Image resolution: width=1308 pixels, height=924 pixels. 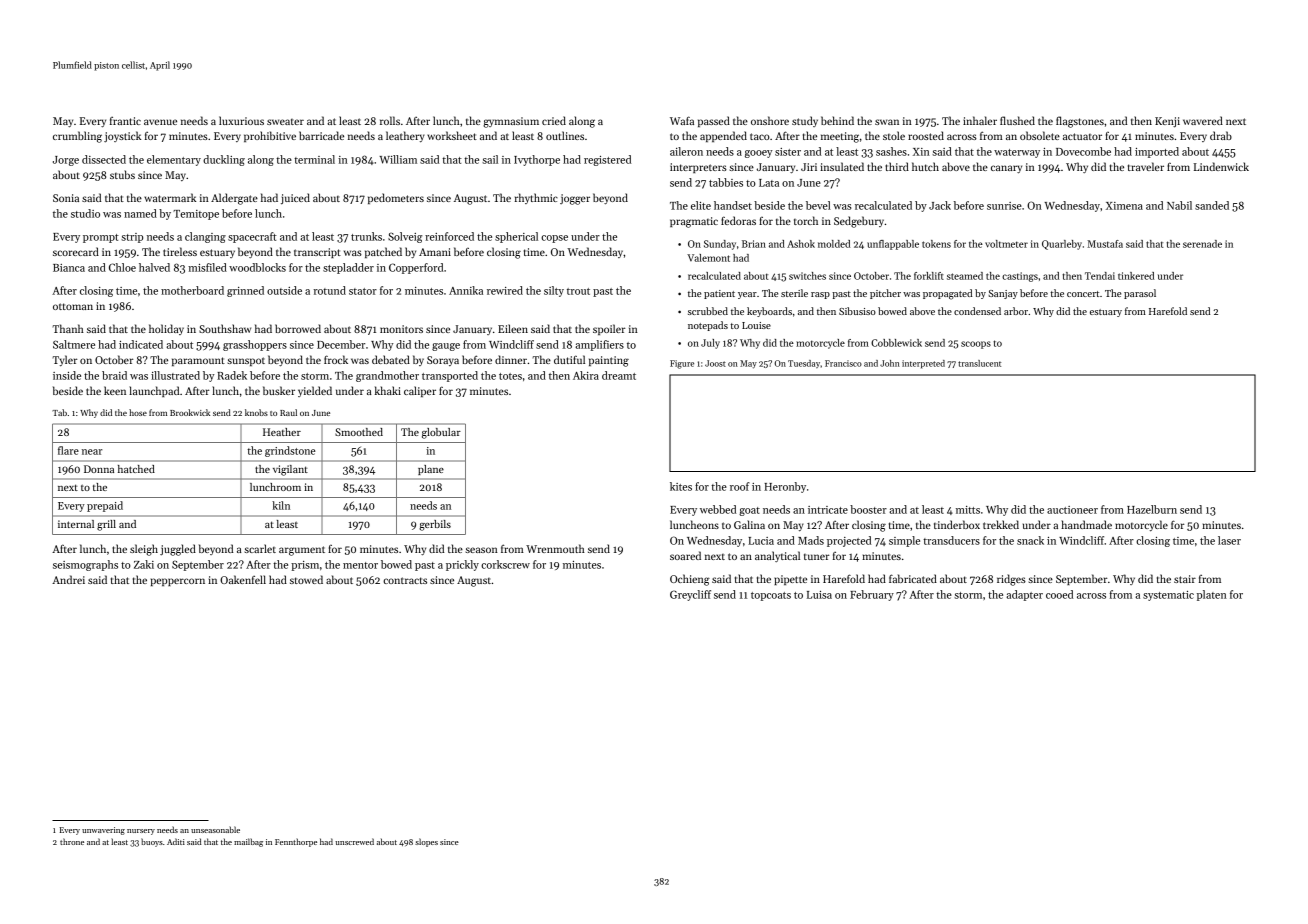 I want to click on Cobblewick, so click(x=896, y=343).
